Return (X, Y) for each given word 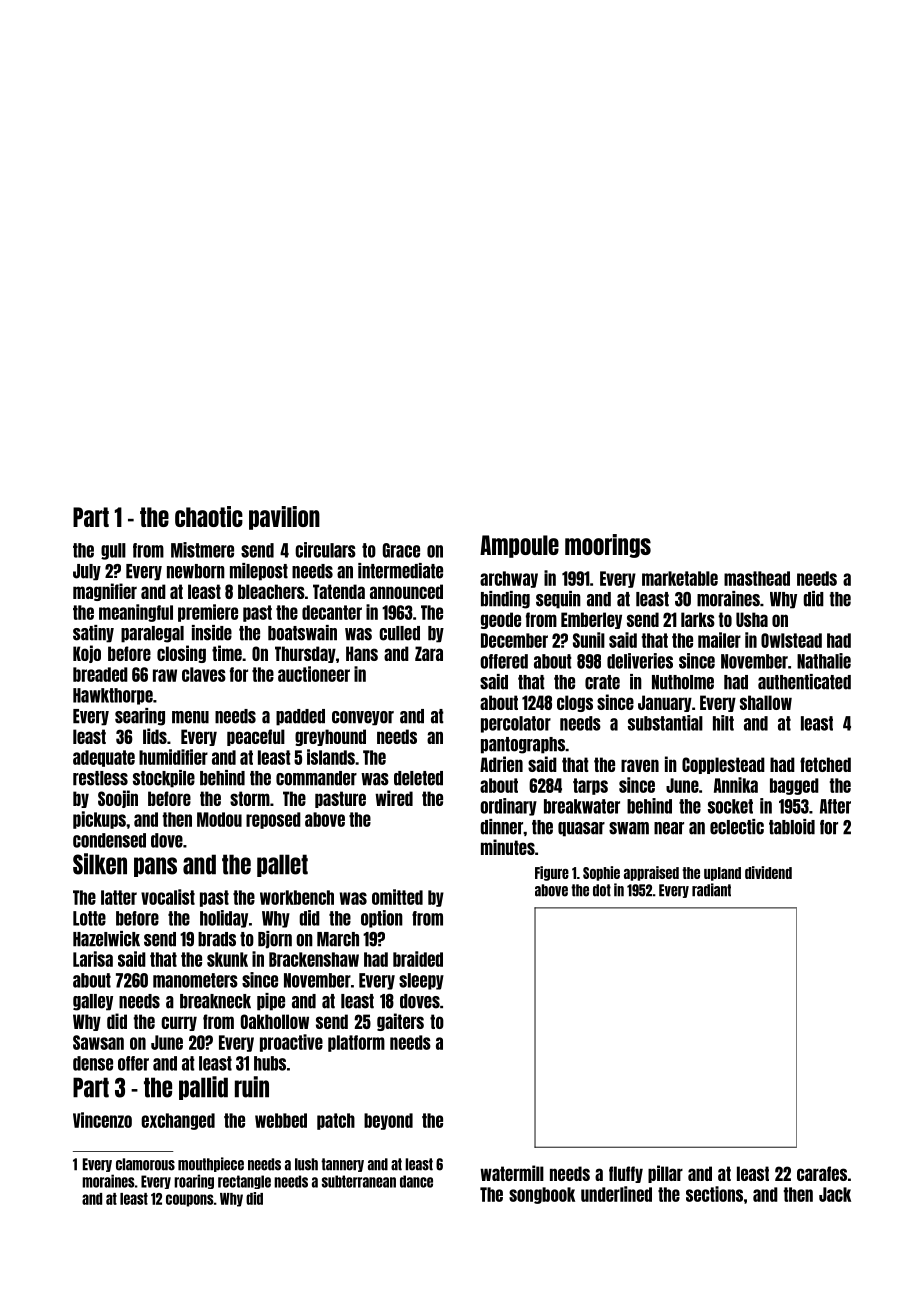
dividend (768, 872)
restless (100, 778)
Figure (552, 873)
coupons (190, 1200)
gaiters (400, 1022)
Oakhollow (275, 1021)
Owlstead (791, 640)
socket (730, 806)
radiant (711, 890)
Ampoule (519, 546)
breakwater (582, 806)
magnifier (105, 592)
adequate (104, 758)
